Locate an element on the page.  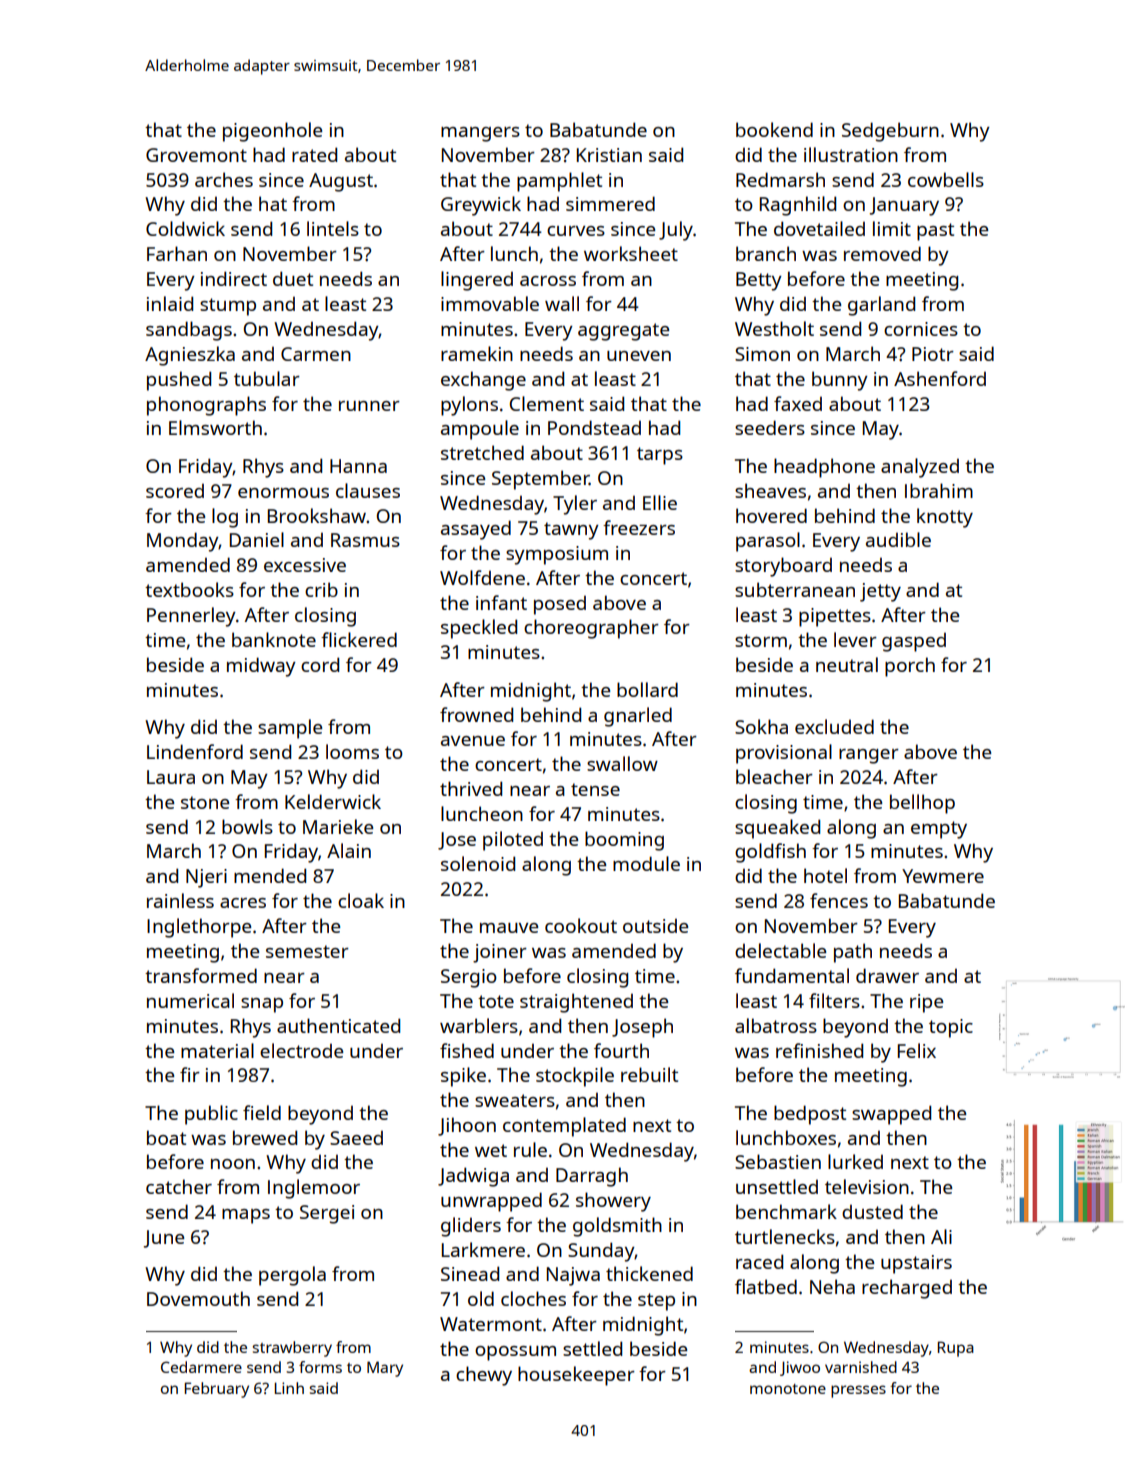
Laura is located at coordinates (171, 777).
